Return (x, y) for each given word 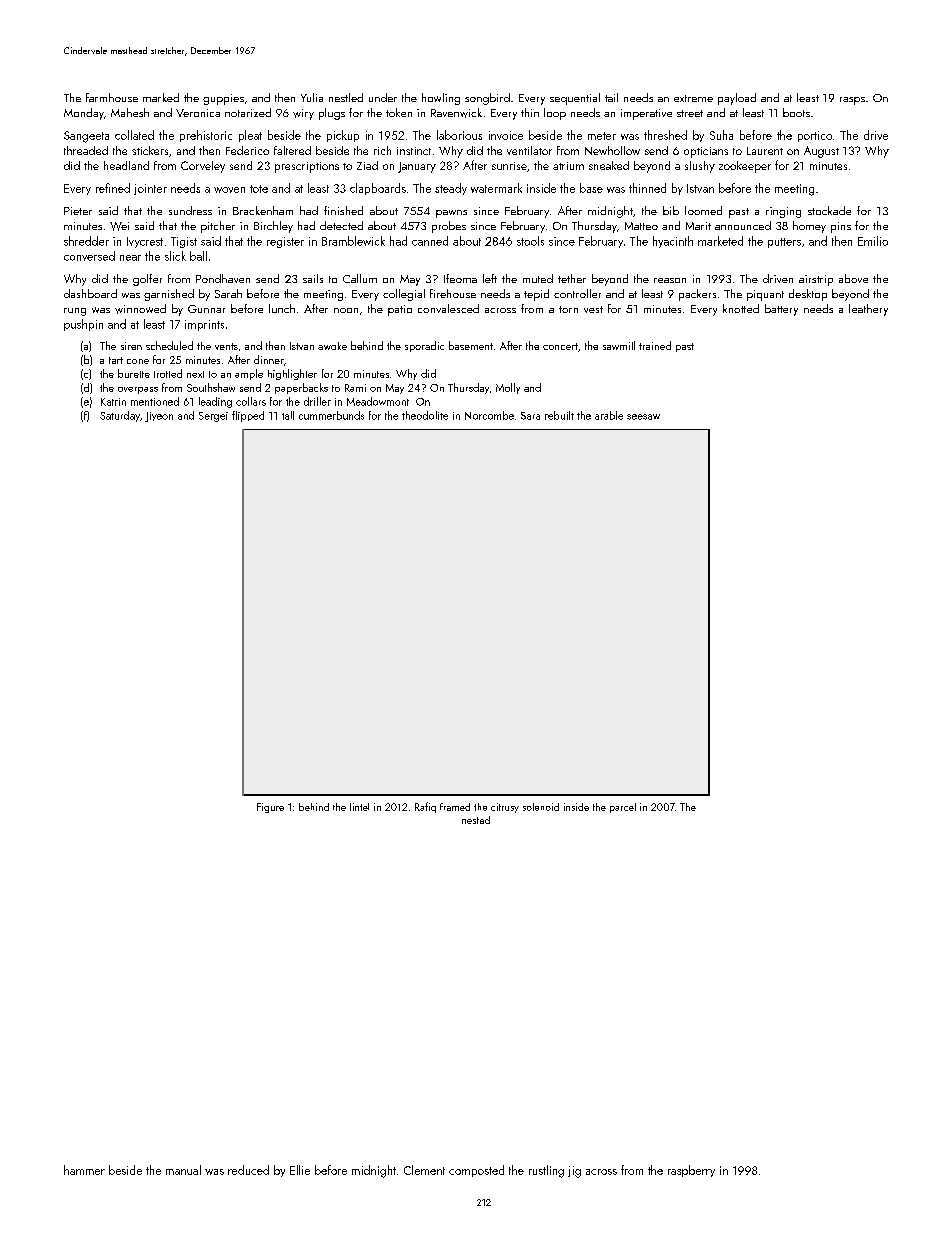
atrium (568, 166)
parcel (623, 808)
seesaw (643, 417)
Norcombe (489, 415)
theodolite (425, 415)
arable (609, 415)
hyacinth (673, 242)
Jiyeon (159, 417)
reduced (248, 1170)
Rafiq (425, 807)
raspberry (691, 1171)
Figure (270, 808)
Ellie (300, 1170)
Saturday (120, 416)
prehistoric (206, 136)
